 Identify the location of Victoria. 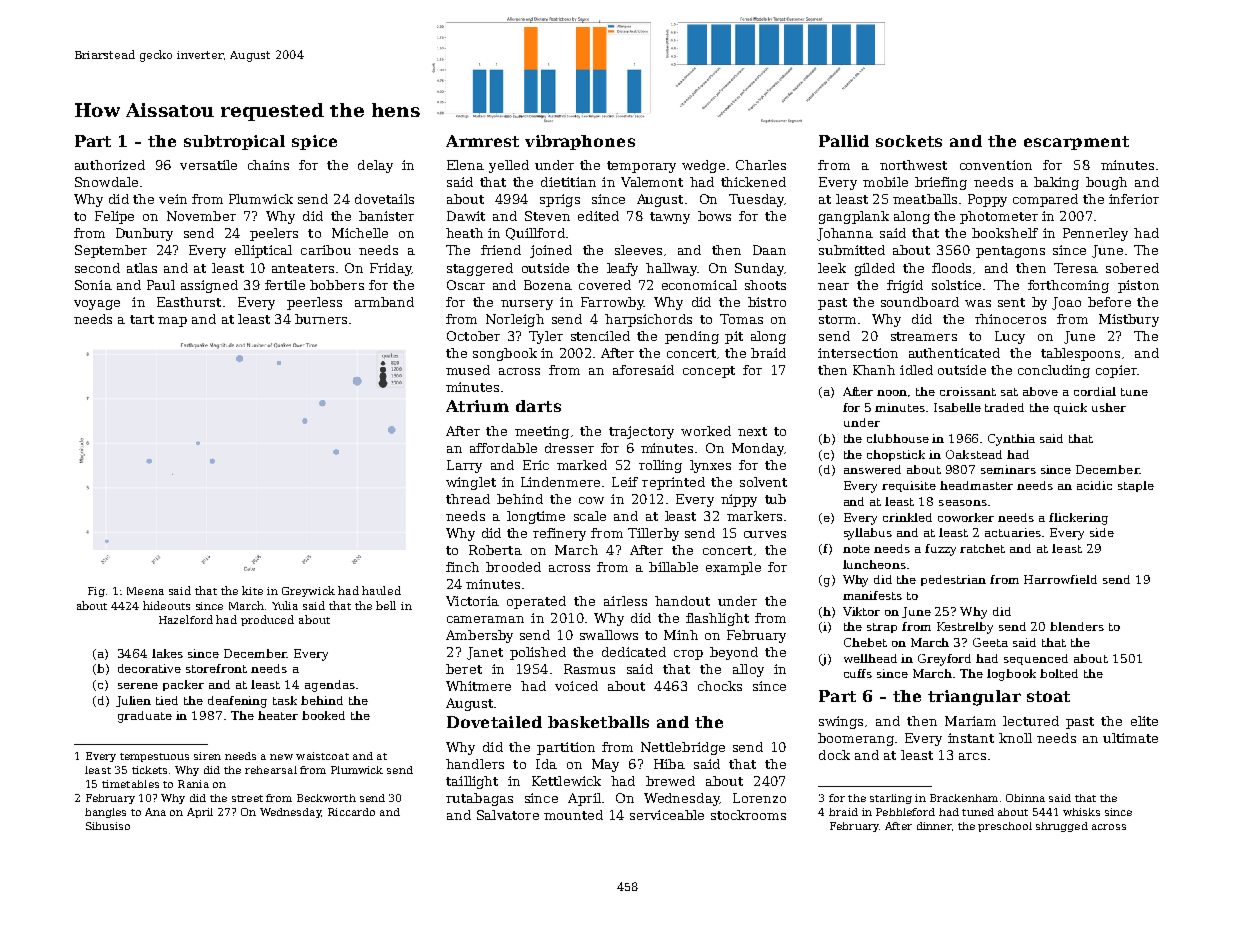
(472, 601).
